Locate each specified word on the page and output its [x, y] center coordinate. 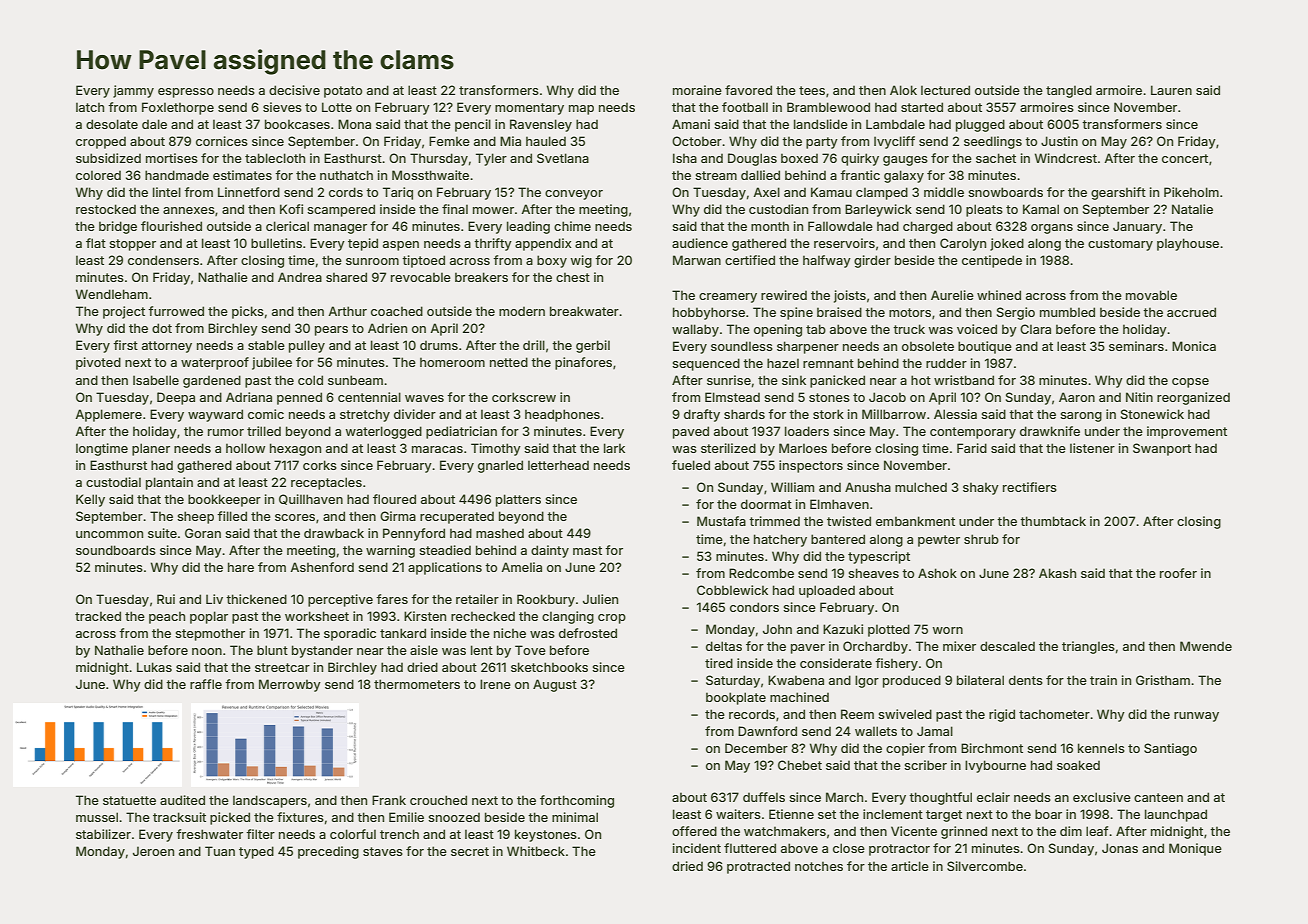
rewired [784, 295]
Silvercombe [985, 866]
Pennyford [414, 534]
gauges [905, 161]
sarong [1081, 417]
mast [587, 550]
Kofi [291, 209]
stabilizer [103, 834]
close [849, 848]
